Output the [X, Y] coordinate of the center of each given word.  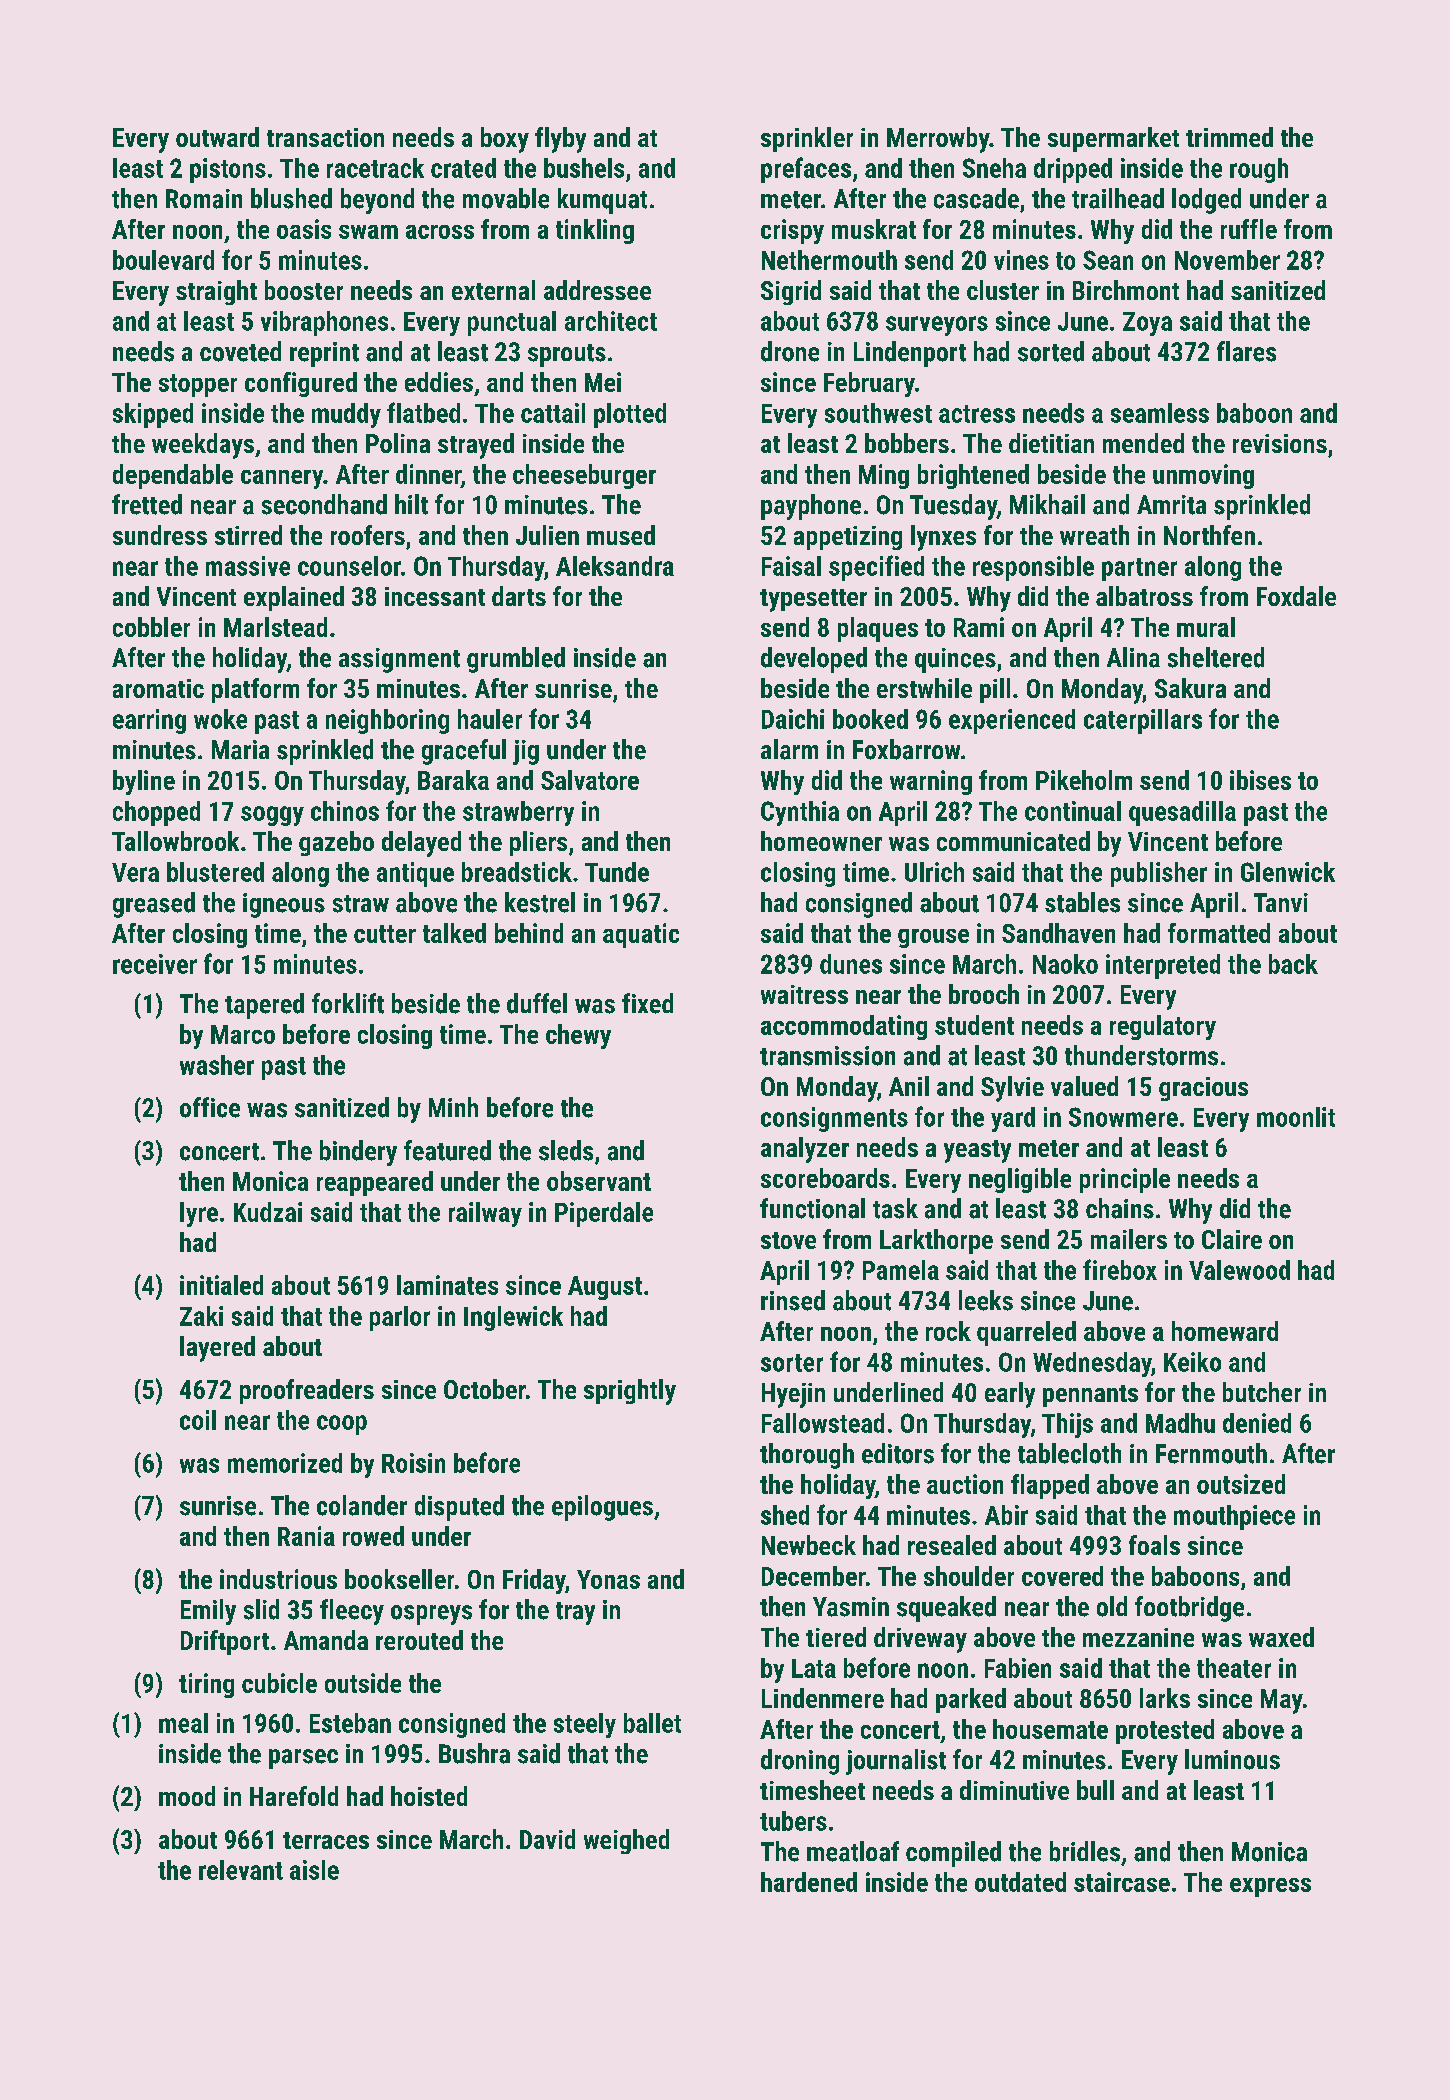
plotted [630, 415]
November [1227, 260]
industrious [278, 1579]
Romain [204, 199]
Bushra [474, 1753]
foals [1154, 1545]
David [547, 1839]
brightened [973, 476]
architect [611, 321]
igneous [284, 905]
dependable [173, 476]
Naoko [1065, 964]
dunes [851, 964]
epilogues [602, 1508]
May [1282, 1701]
